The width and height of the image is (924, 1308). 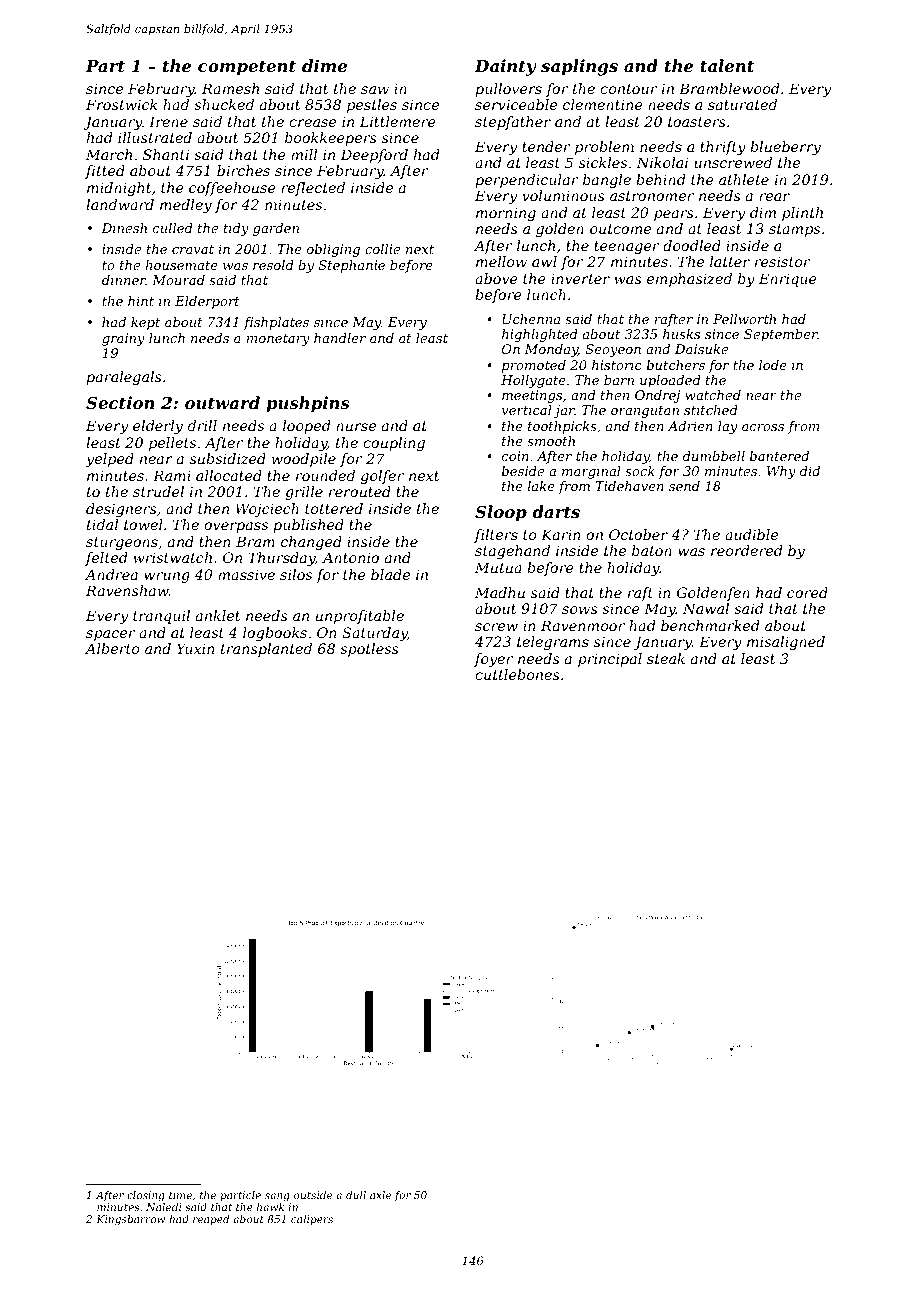 I want to click on crease, so click(x=312, y=123).
